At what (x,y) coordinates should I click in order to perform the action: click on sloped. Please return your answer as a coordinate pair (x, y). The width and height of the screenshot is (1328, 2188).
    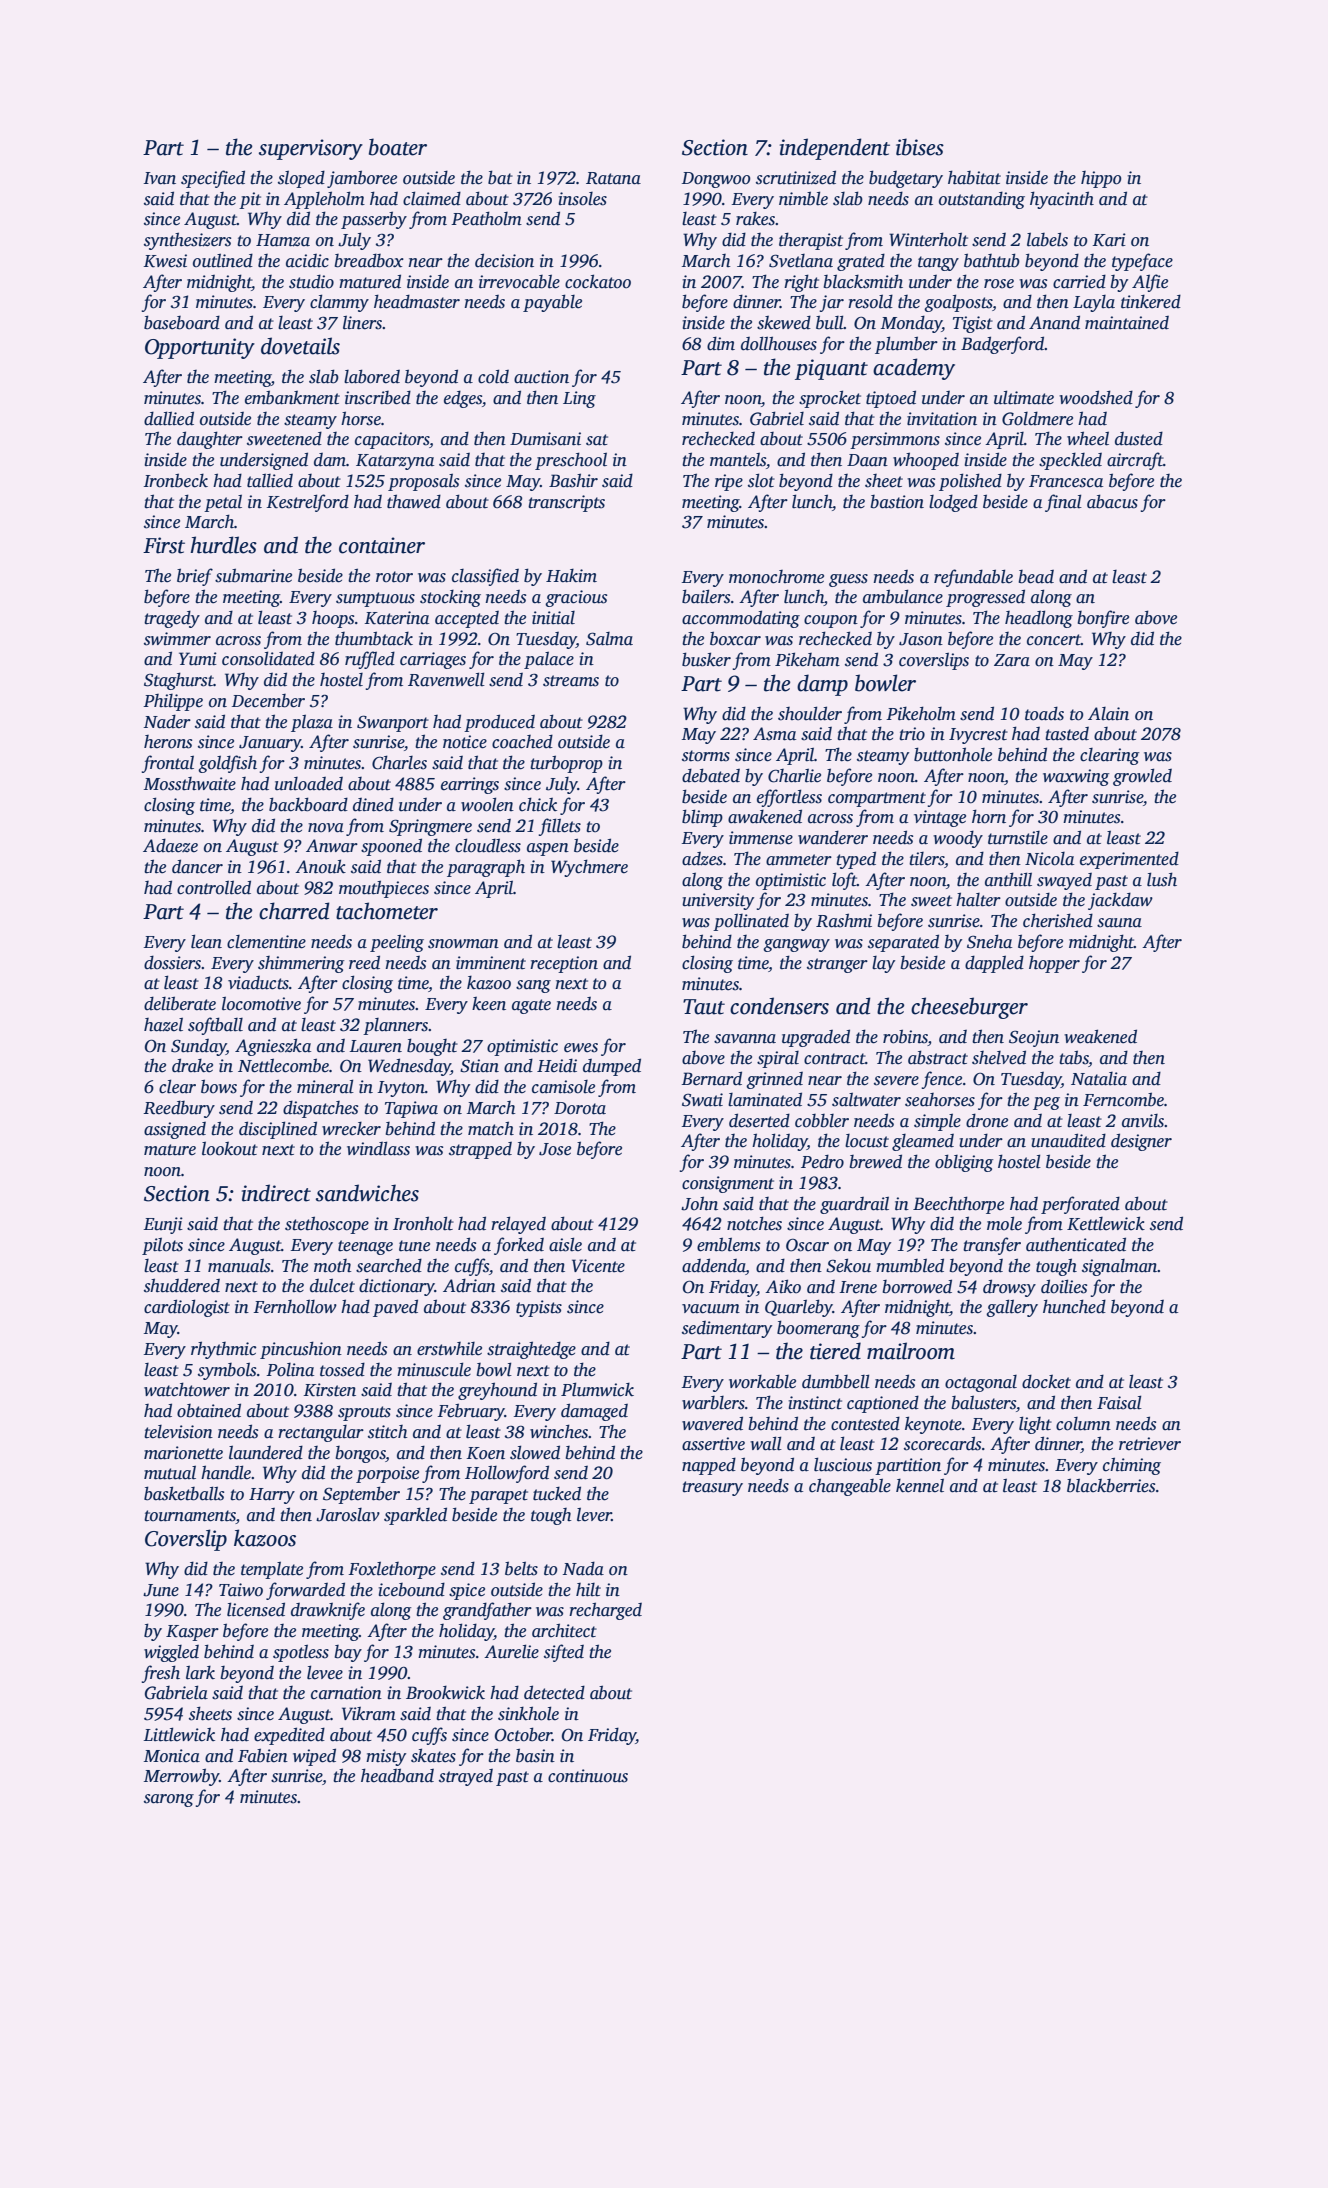
    Looking at the image, I should click on (301, 179).
